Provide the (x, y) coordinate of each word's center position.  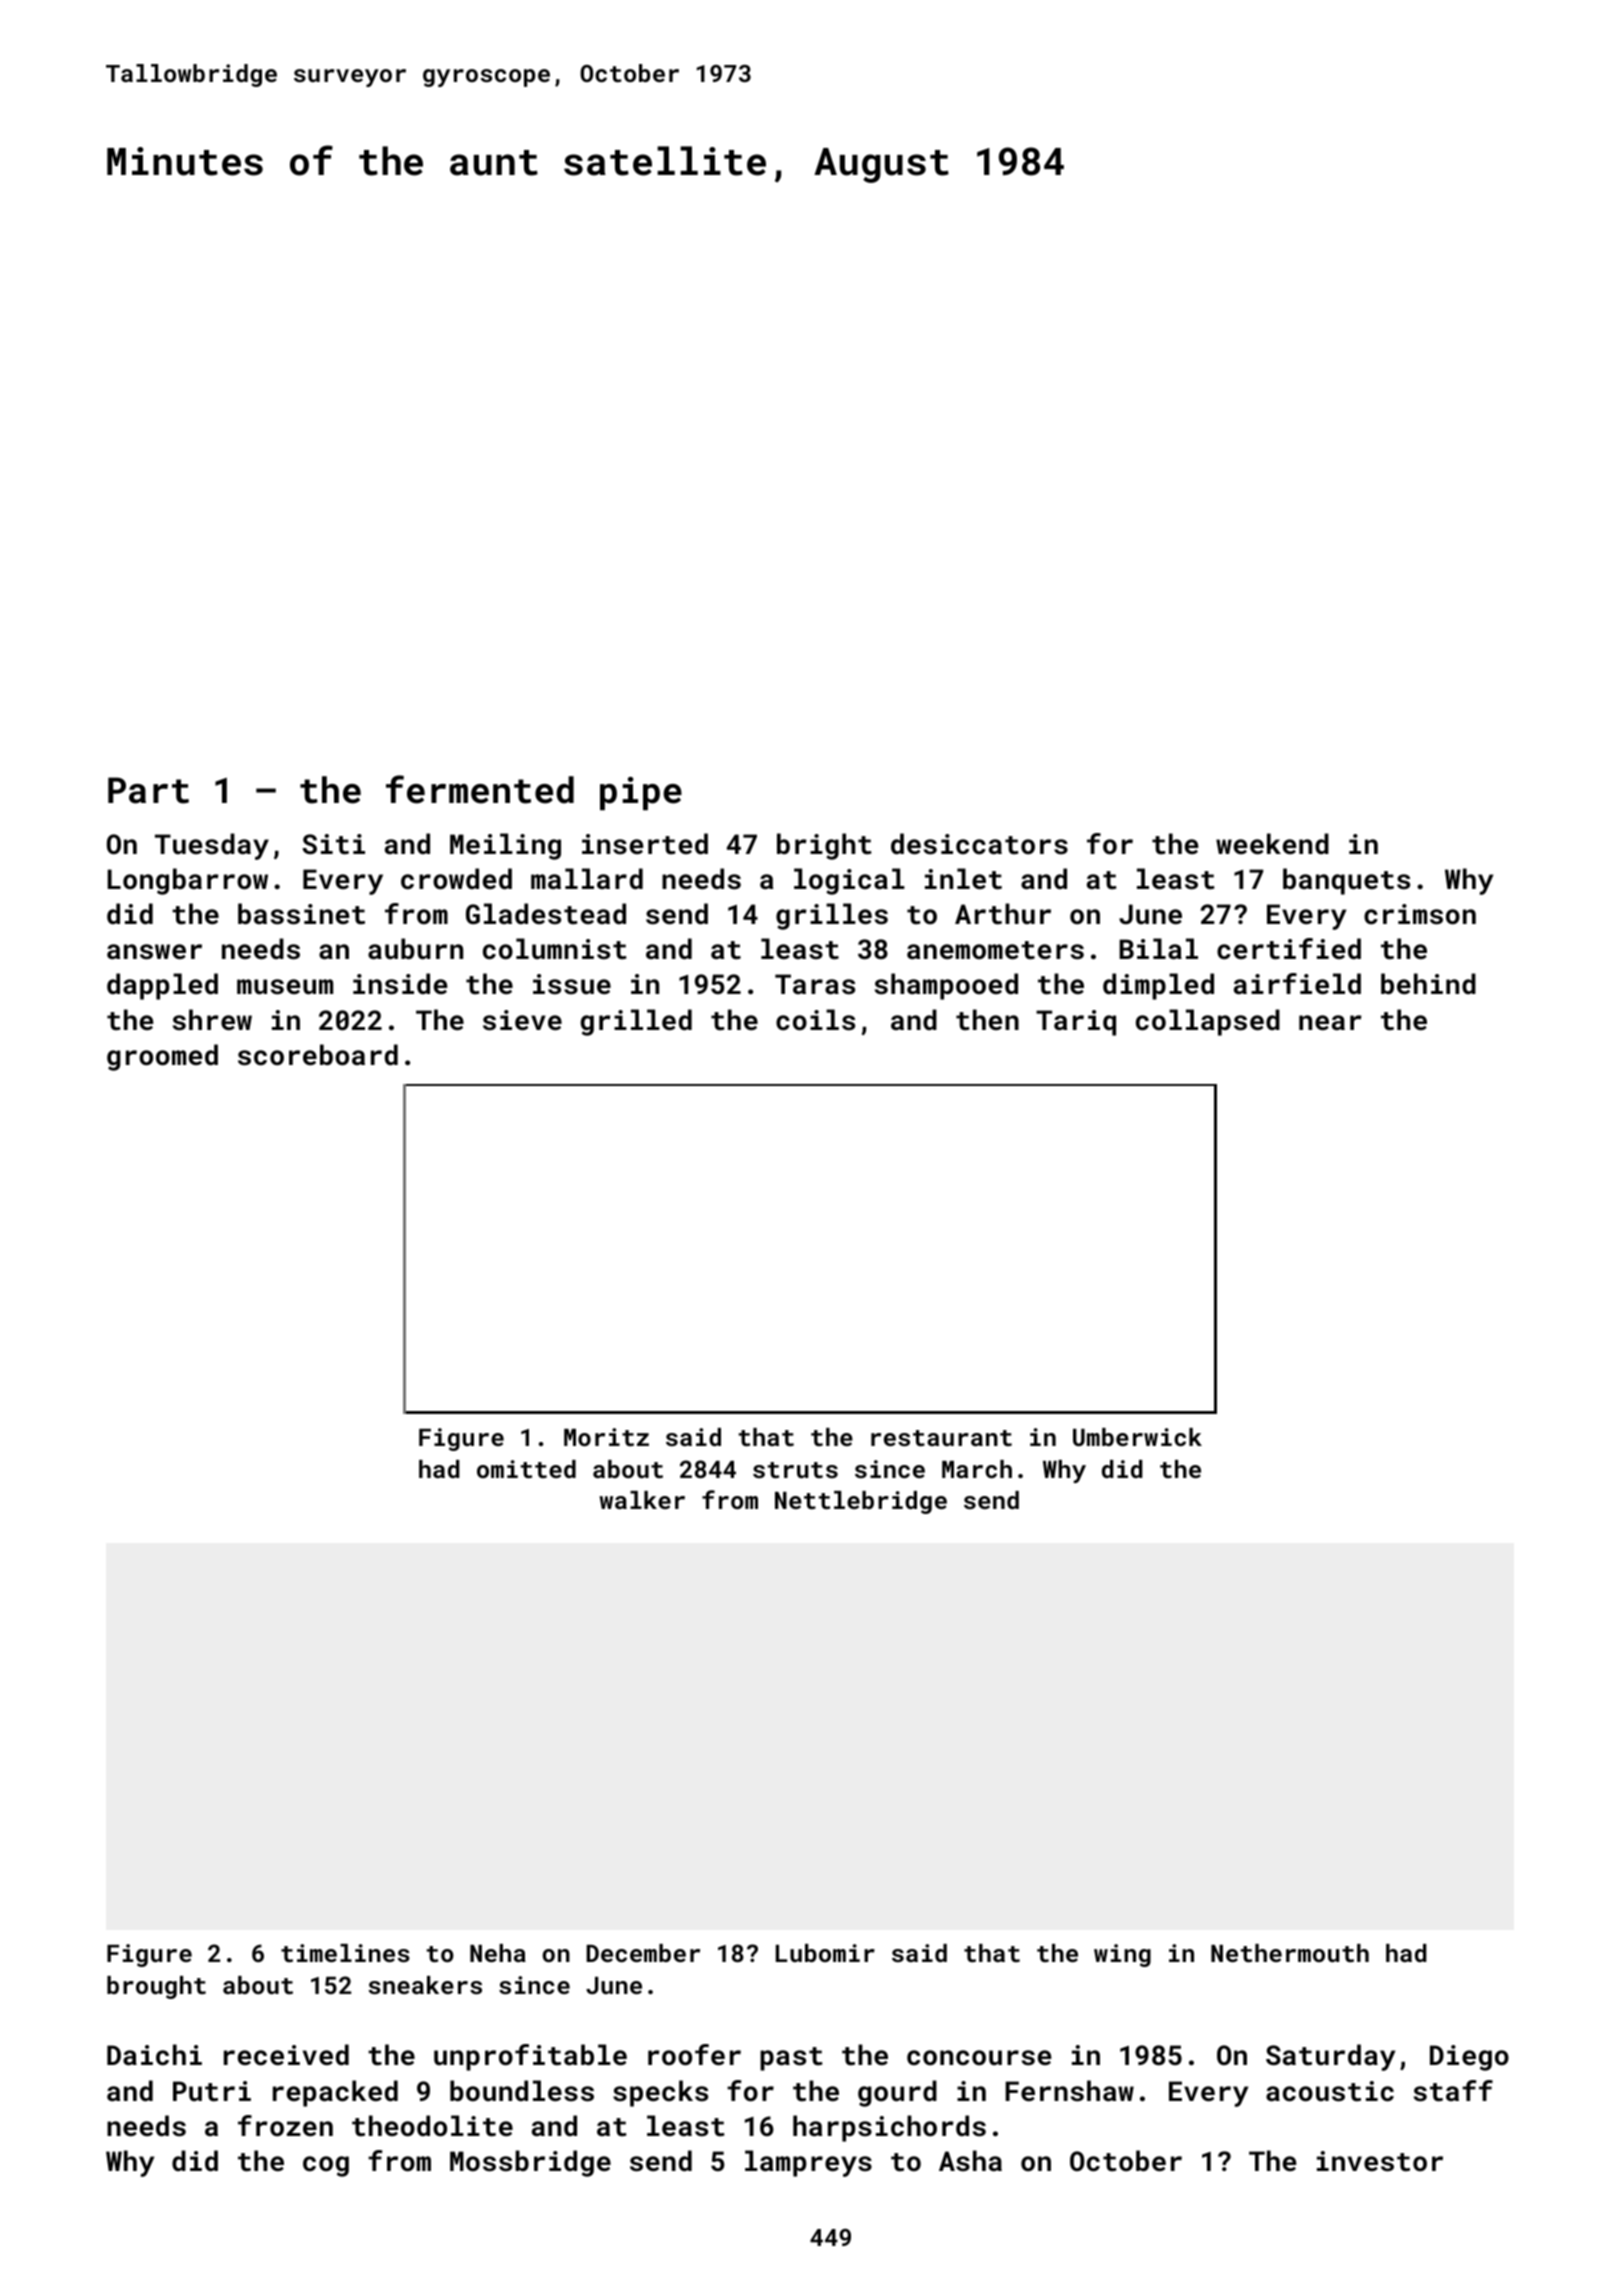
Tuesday (212, 846)
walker (642, 1500)
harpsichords (889, 2128)
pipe (641, 793)
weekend (1272, 843)
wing (1122, 1955)
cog (326, 2166)
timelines (345, 1953)
